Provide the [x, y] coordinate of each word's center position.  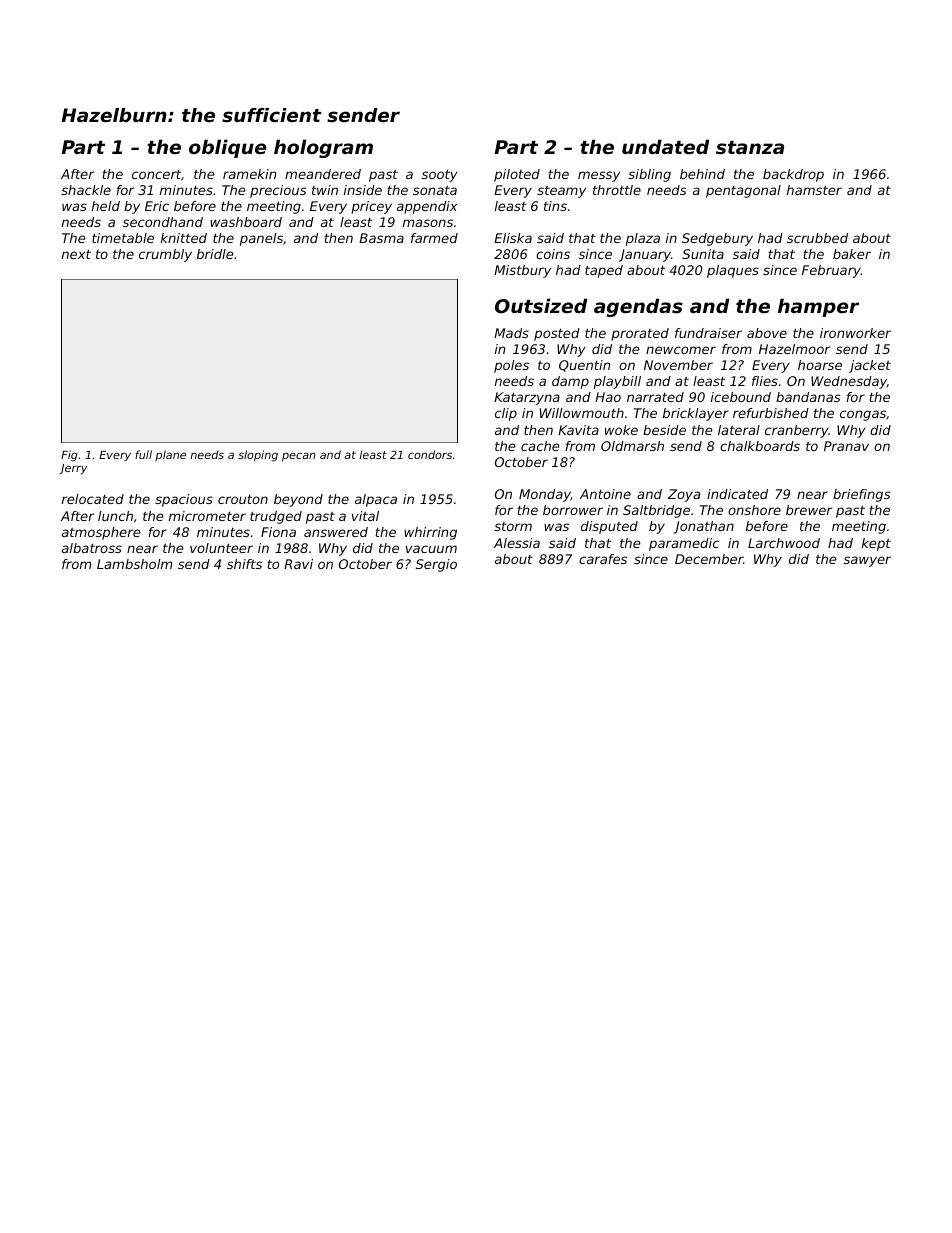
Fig [69, 456]
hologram [323, 148]
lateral [739, 430]
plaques [733, 271]
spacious [184, 500]
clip [506, 414]
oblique [227, 148]
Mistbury [522, 271]
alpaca [376, 500]
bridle [215, 254]
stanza [750, 147]
